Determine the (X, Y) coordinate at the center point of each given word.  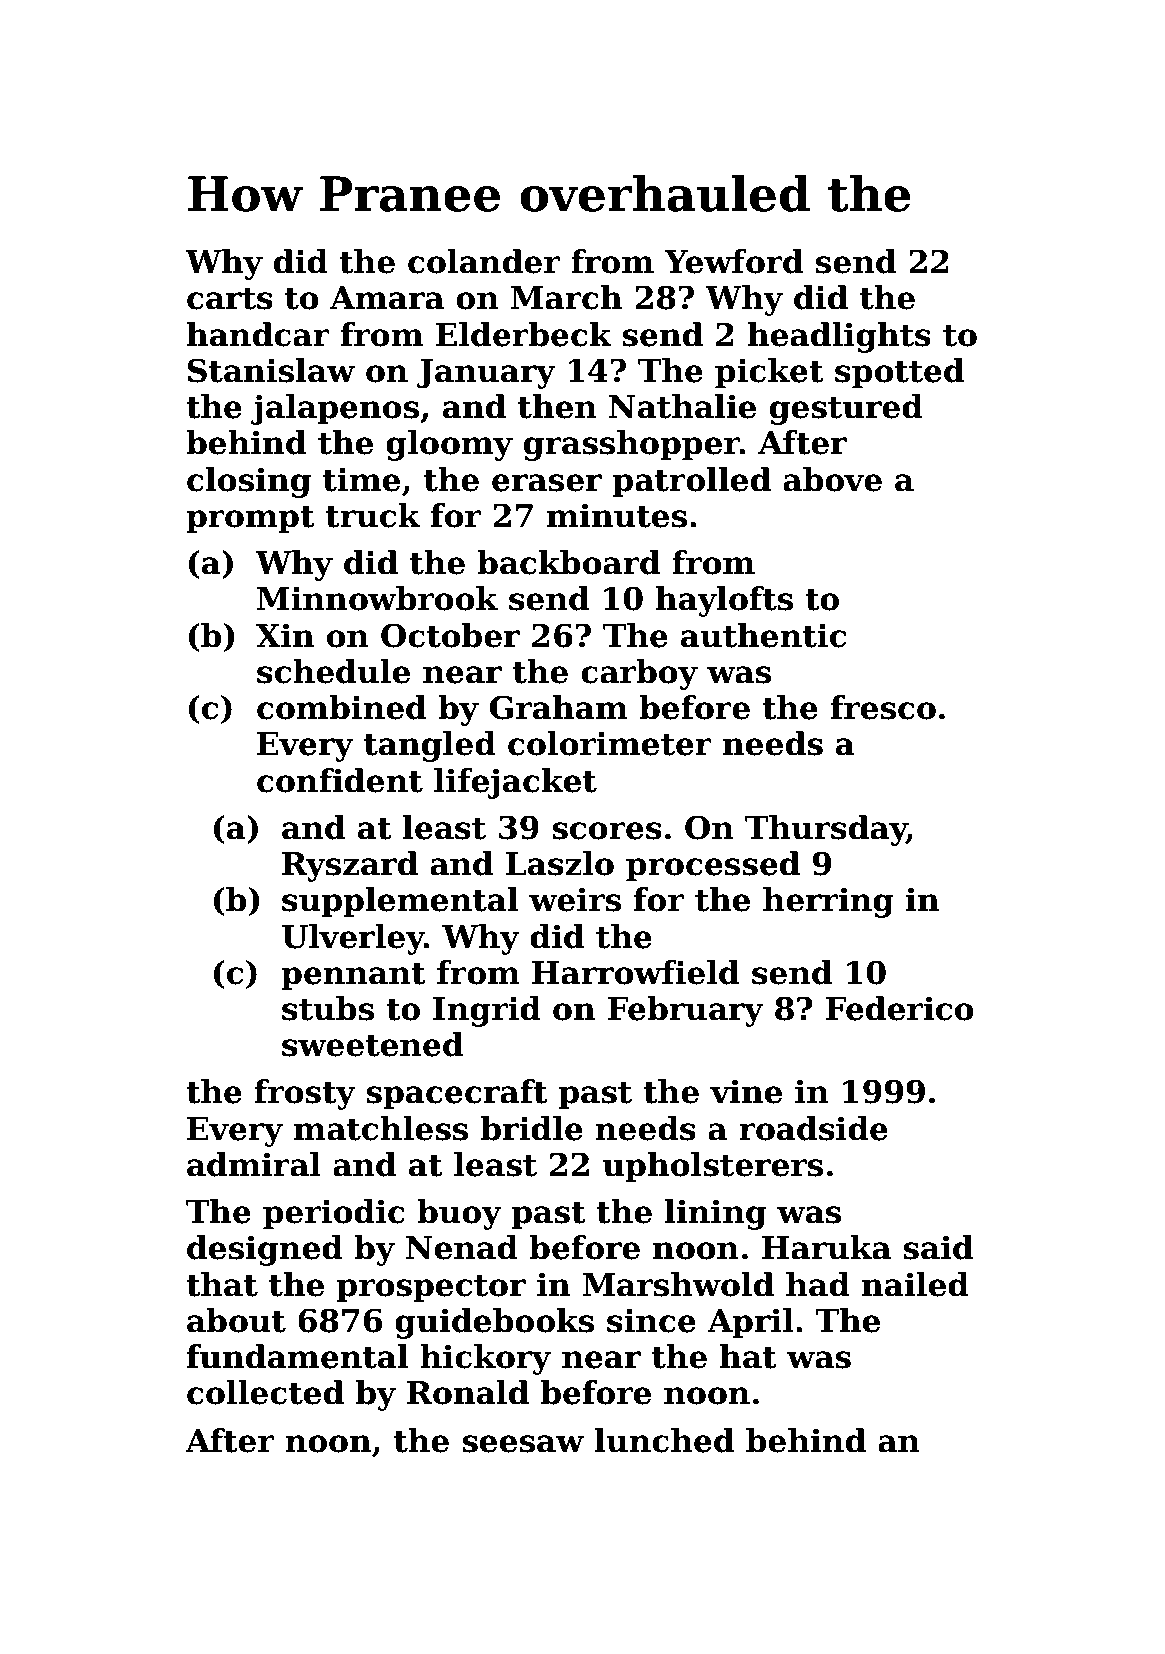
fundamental (297, 1356)
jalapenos (335, 409)
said (938, 1247)
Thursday (826, 830)
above (832, 479)
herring (828, 902)
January (486, 374)
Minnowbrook (377, 598)
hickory (485, 1359)
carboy (639, 674)
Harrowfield (635, 972)
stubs (328, 1008)
